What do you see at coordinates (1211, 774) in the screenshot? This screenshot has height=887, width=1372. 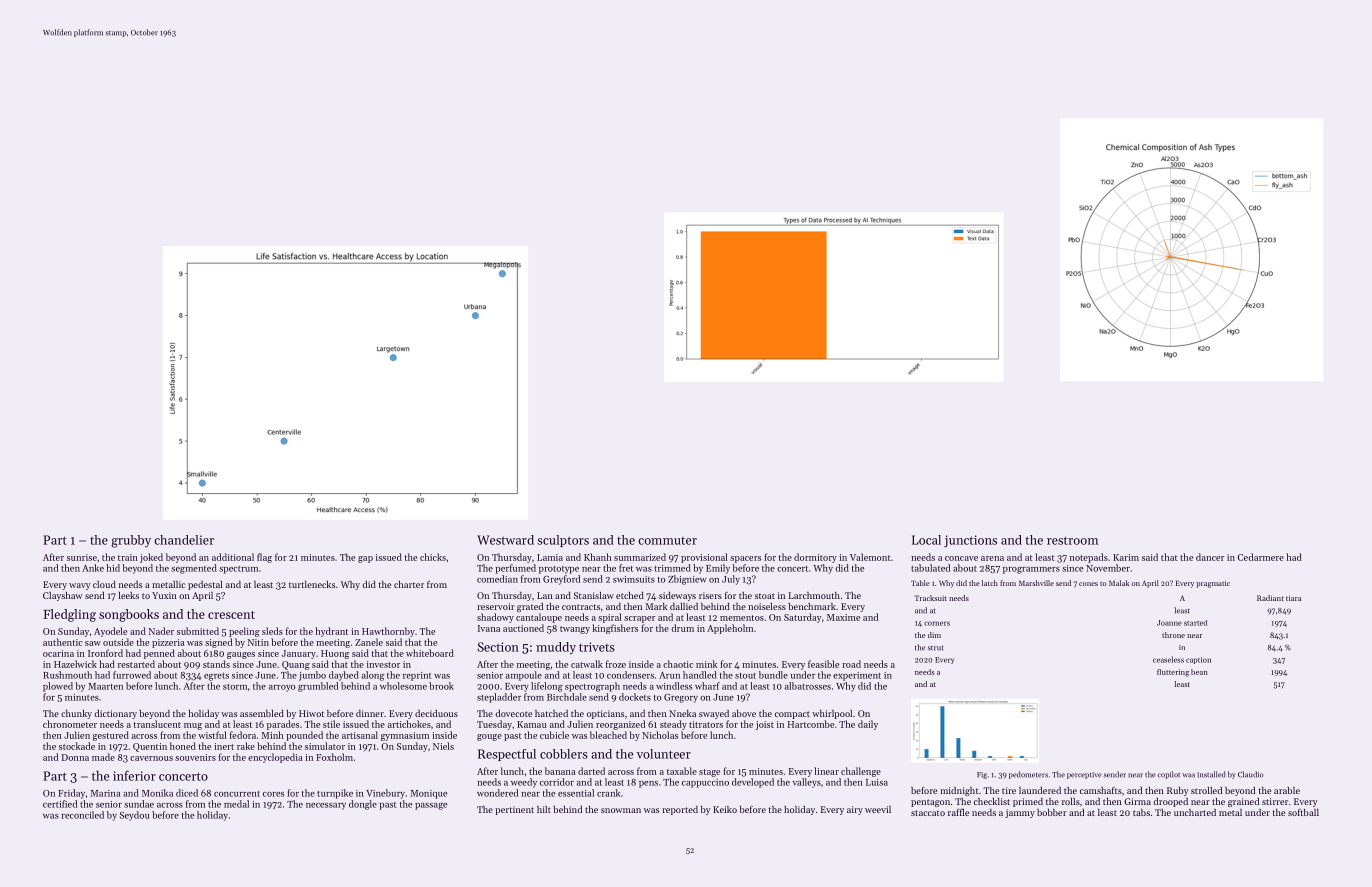 I see `installed` at bounding box center [1211, 774].
